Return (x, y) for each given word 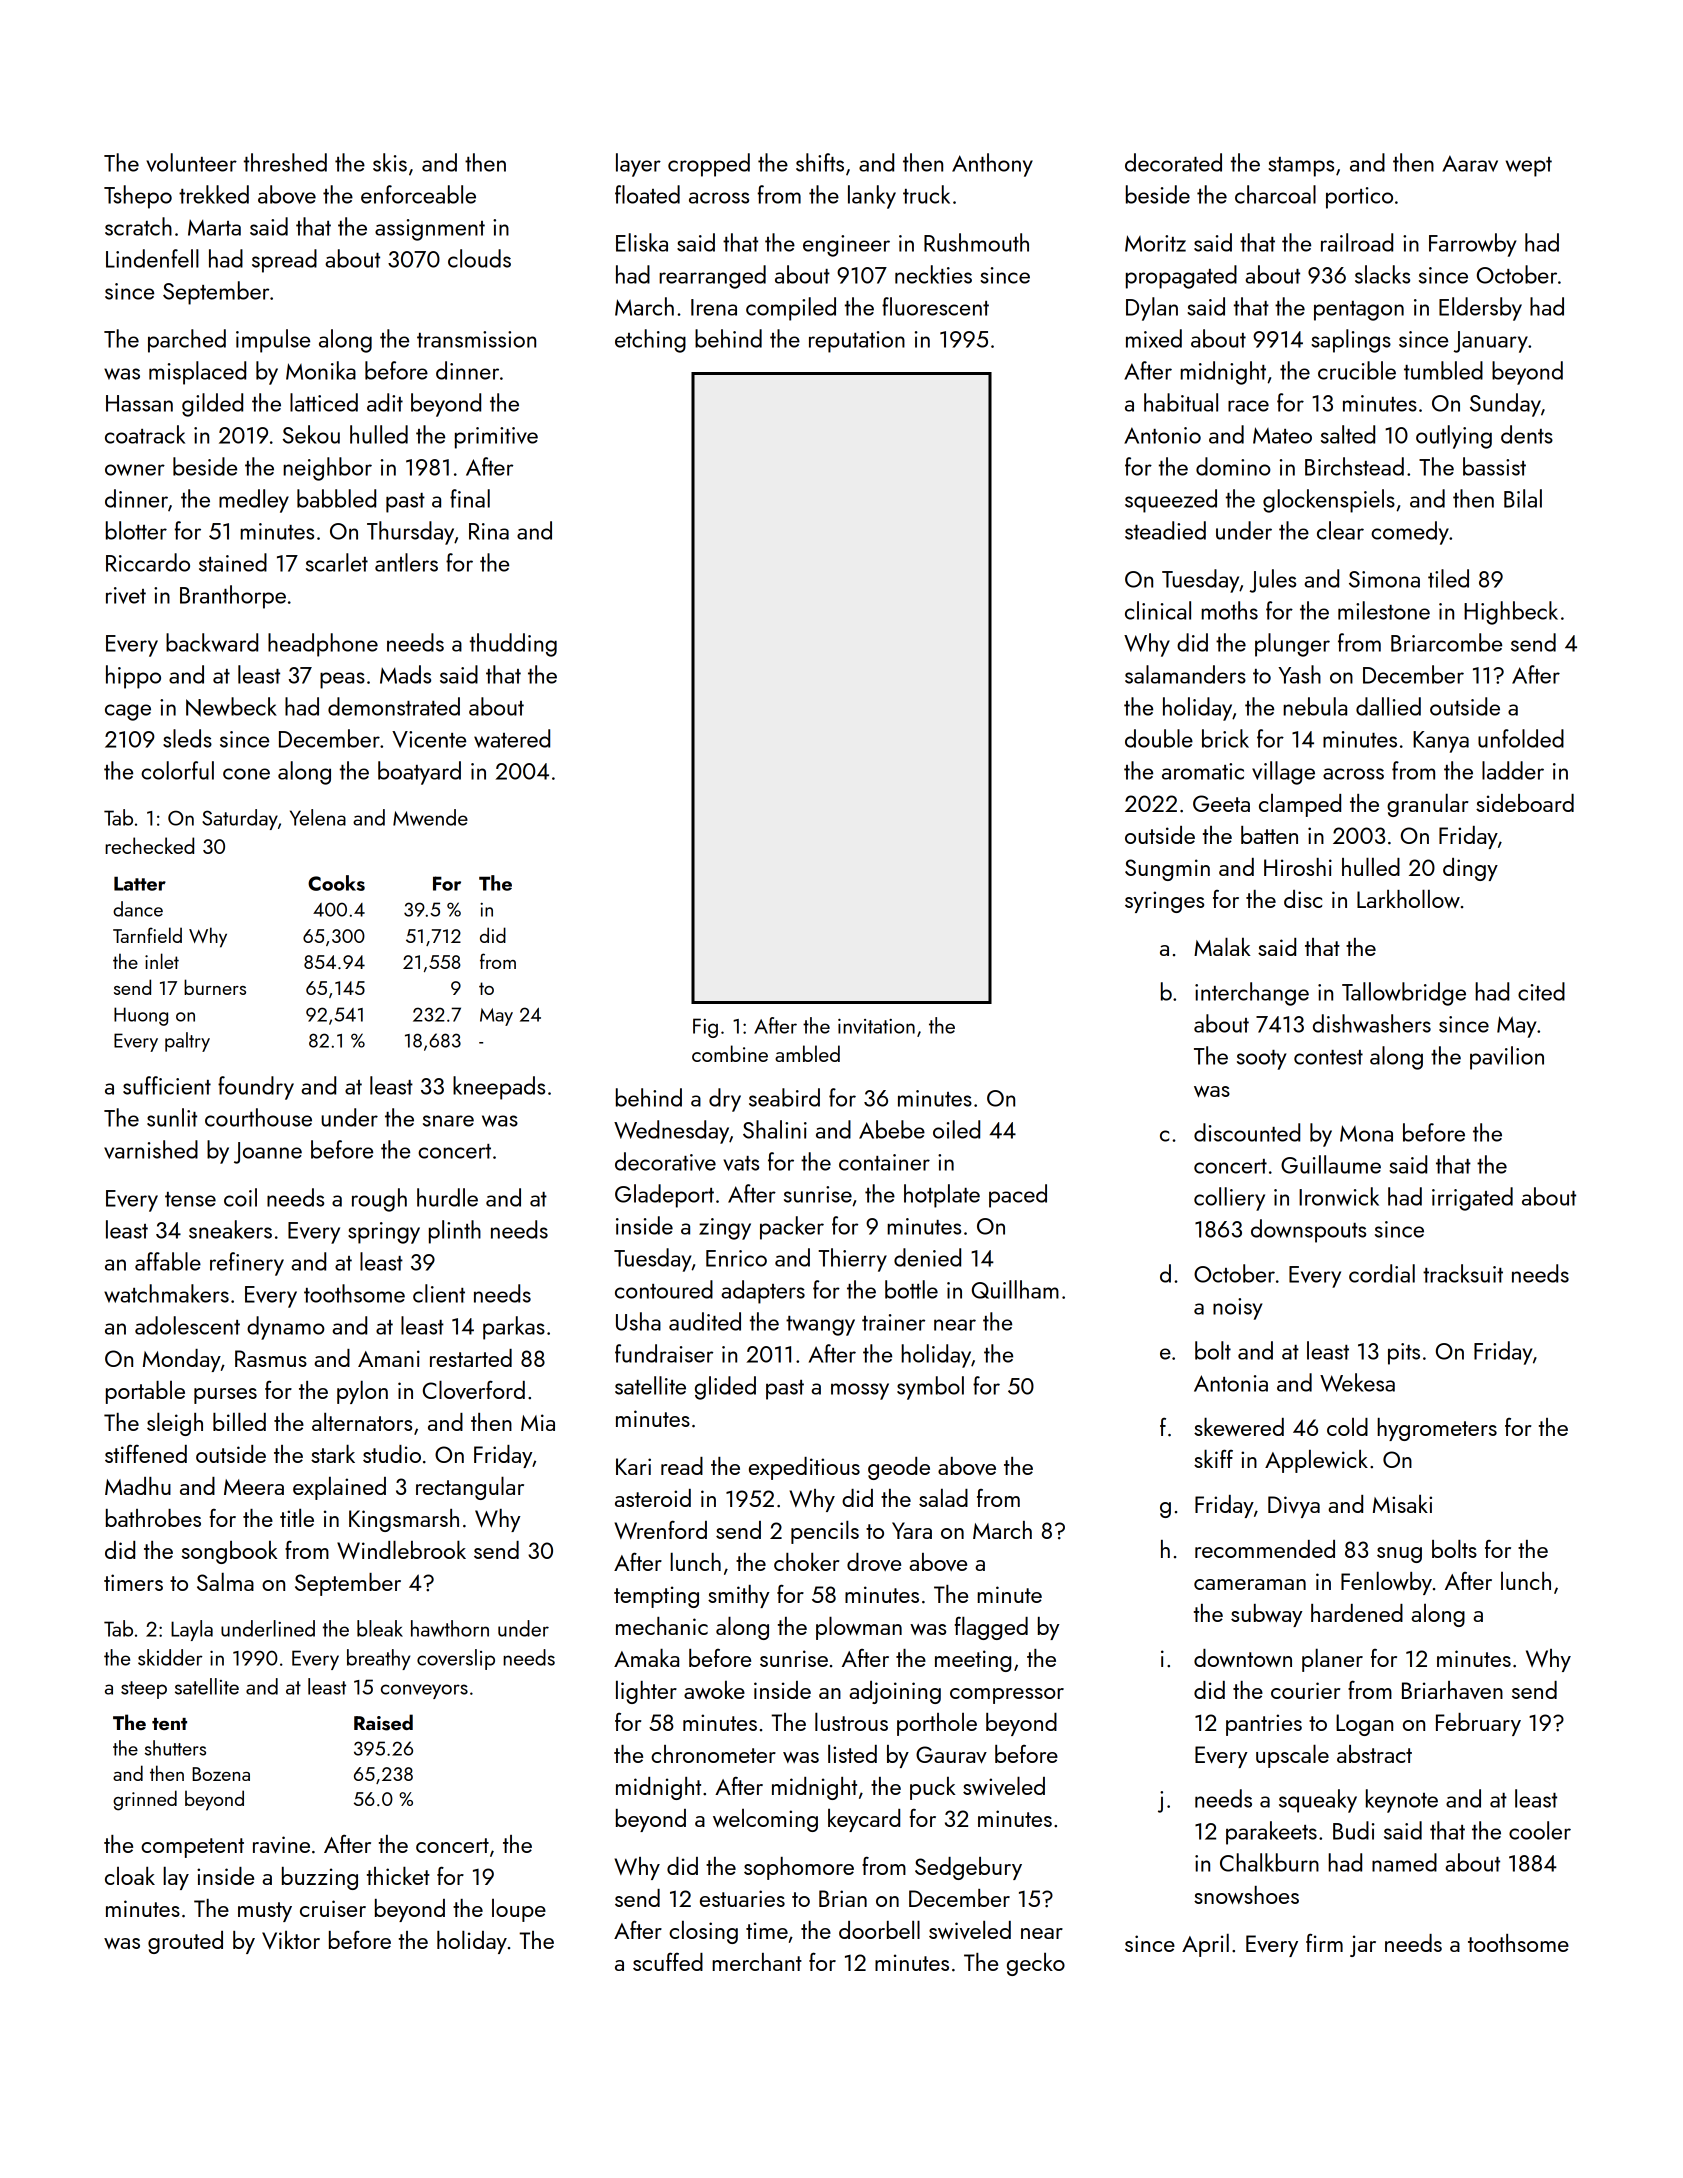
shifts (820, 162)
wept (1529, 167)
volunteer (191, 162)
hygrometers (1437, 1429)
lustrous (851, 1721)
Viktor (291, 1940)
